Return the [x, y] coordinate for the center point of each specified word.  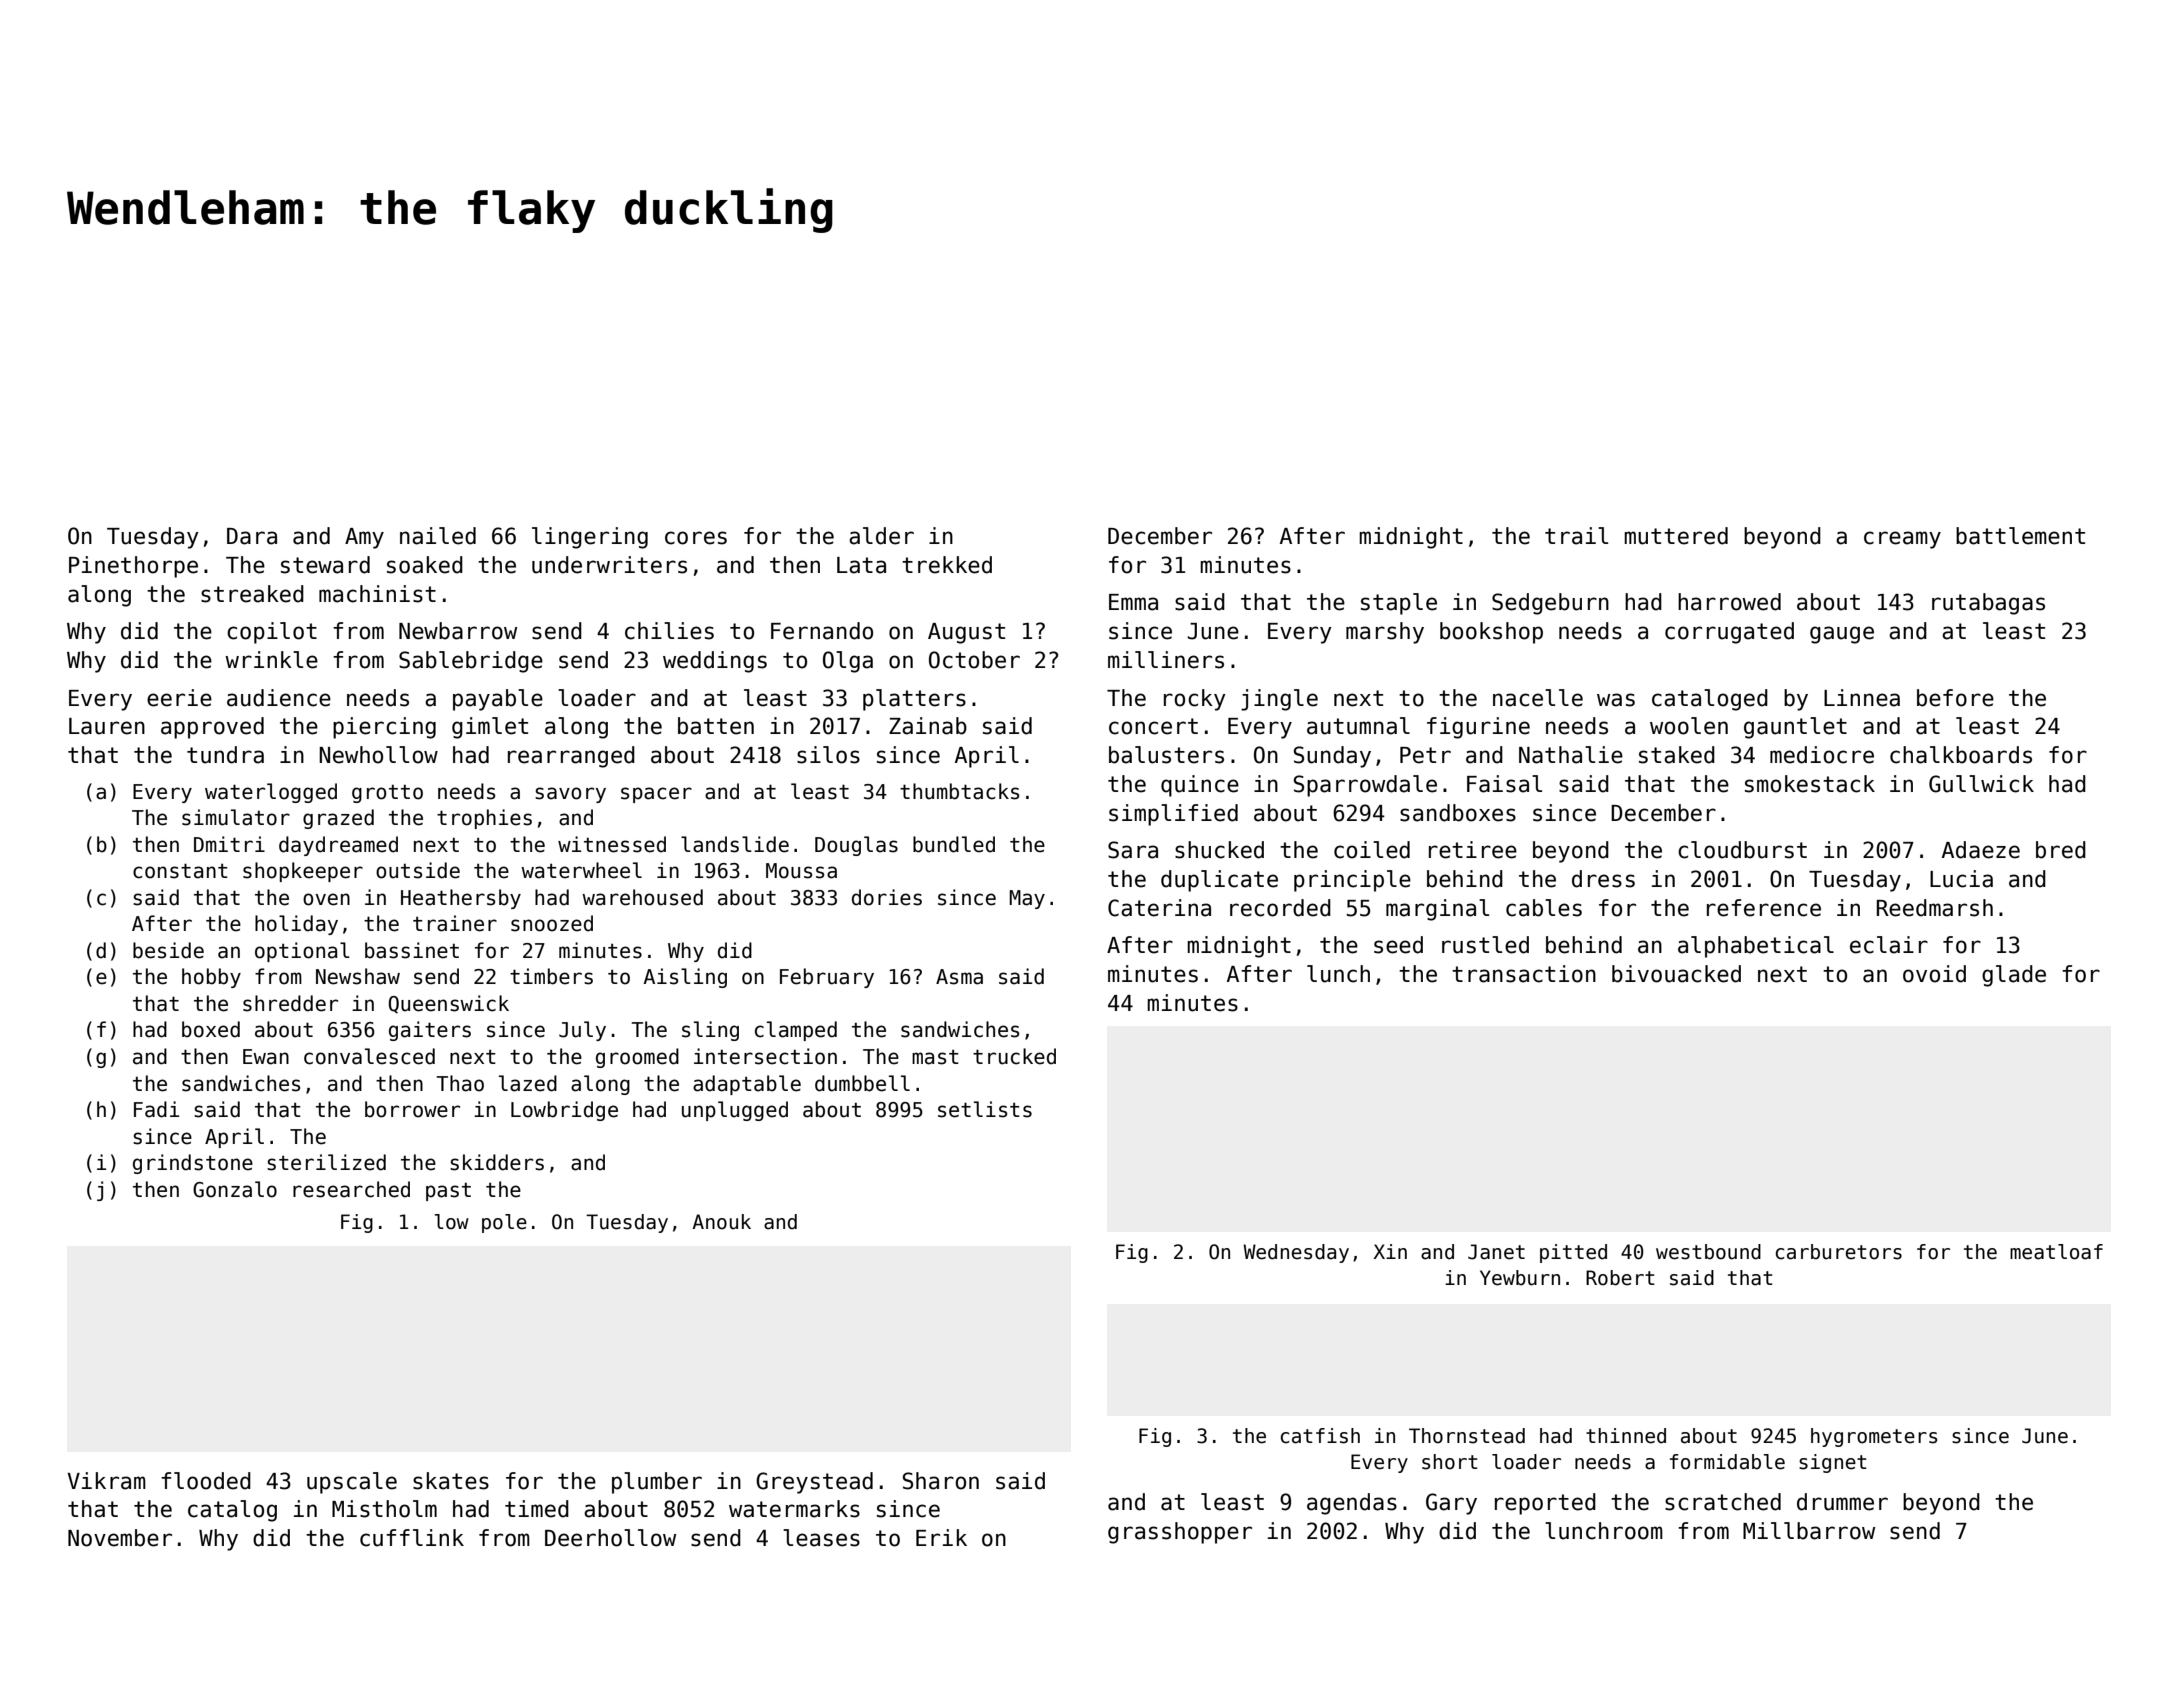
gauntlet [1795, 728]
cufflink [412, 1538]
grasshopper [1180, 1533]
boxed [211, 1029]
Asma [959, 977]
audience [279, 698]
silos [828, 755]
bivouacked [1676, 974]
